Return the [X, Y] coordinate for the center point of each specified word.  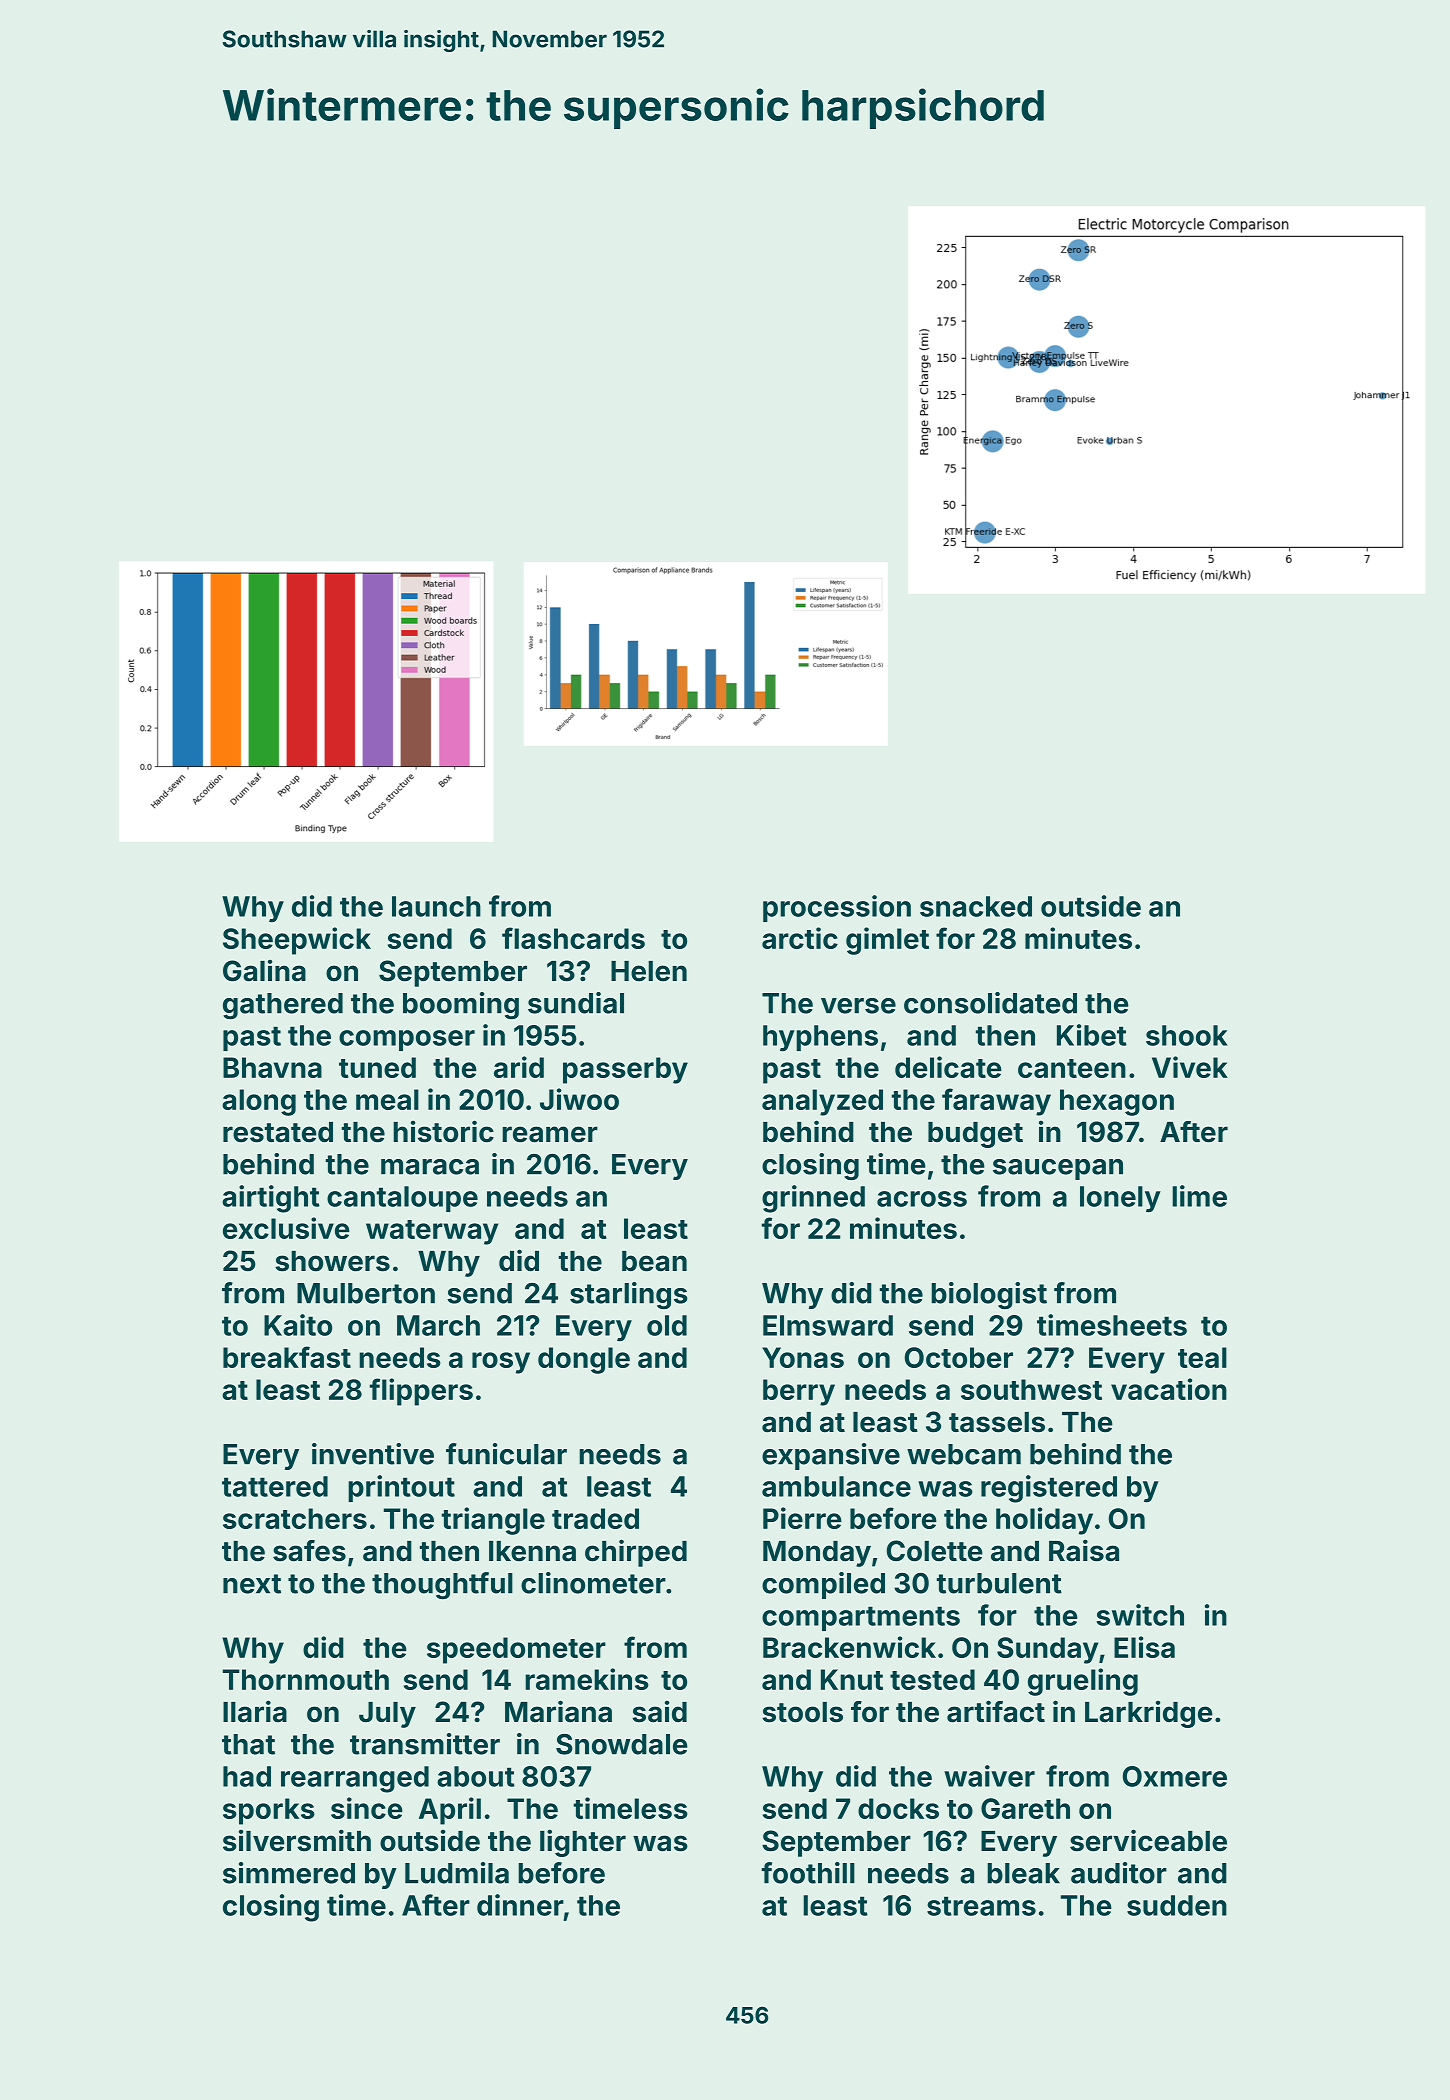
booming [461, 1005]
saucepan [1058, 1169]
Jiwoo [579, 1099]
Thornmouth [306, 1679]
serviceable [1148, 1840]
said [659, 1711]
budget [975, 1135]
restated [278, 1132]
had [247, 1776]
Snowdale [622, 1744]
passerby [625, 1070]
